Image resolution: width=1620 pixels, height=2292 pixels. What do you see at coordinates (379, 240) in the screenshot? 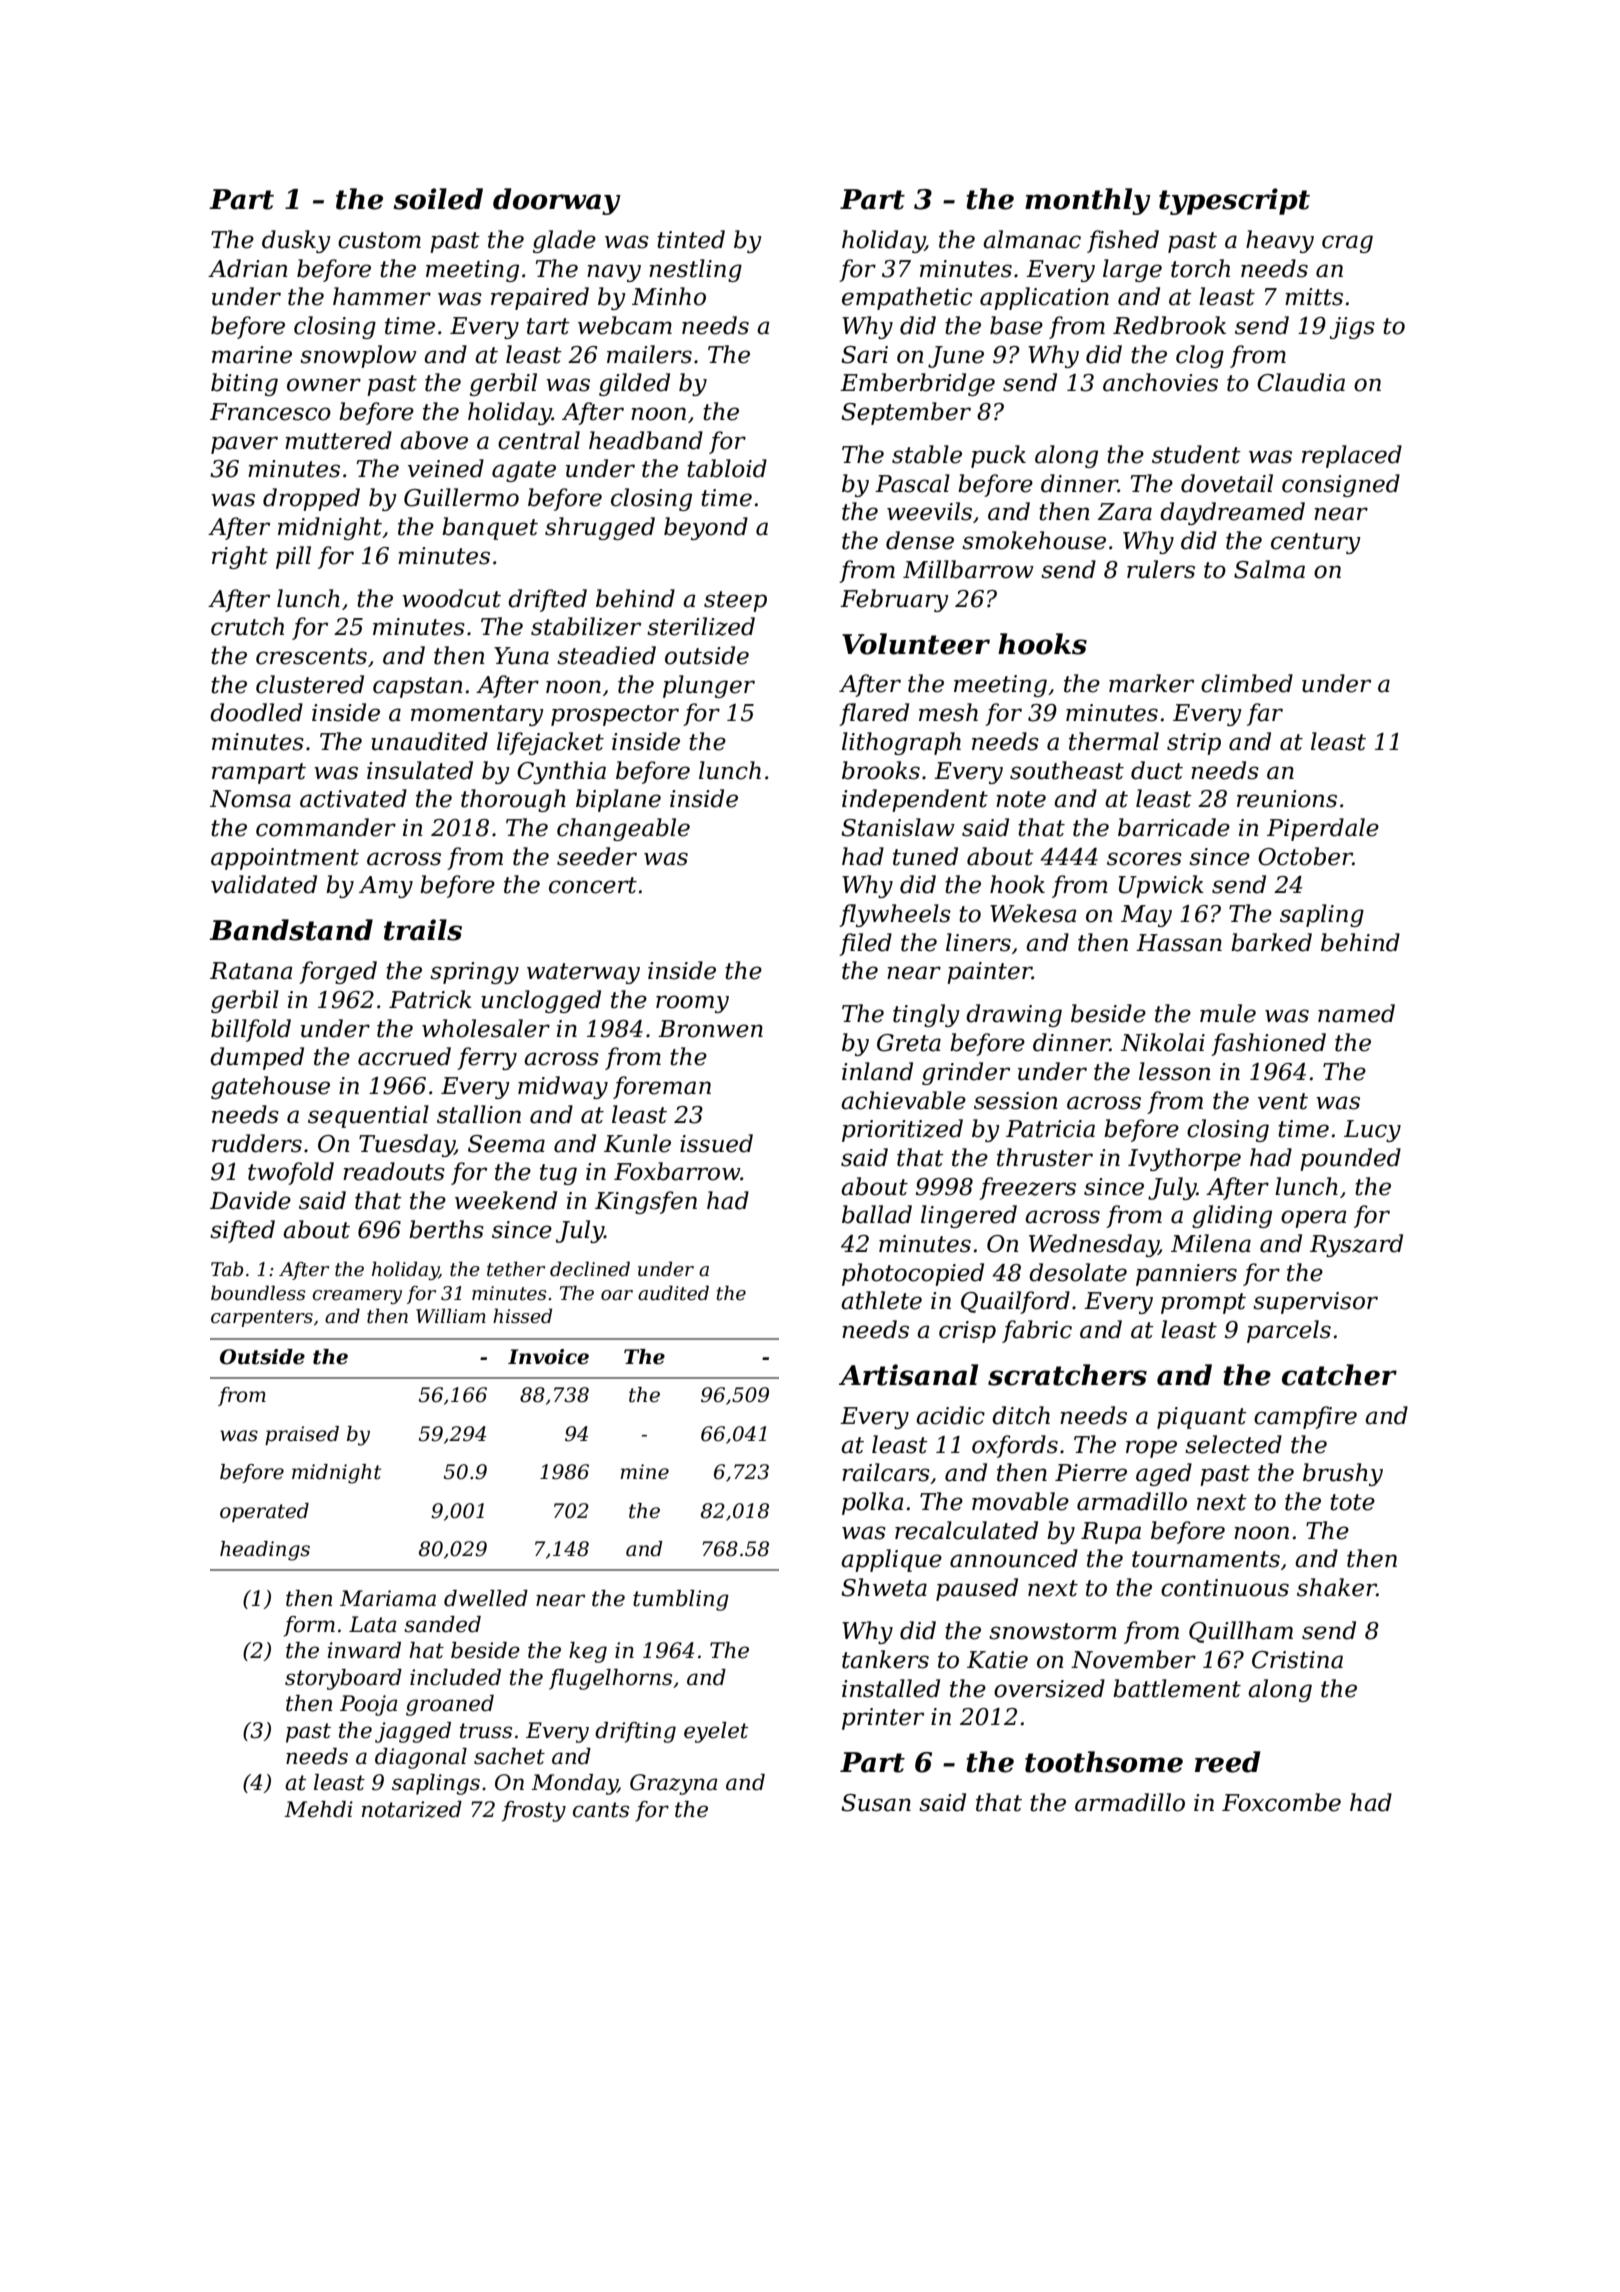
I see `custom` at bounding box center [379, 240].
